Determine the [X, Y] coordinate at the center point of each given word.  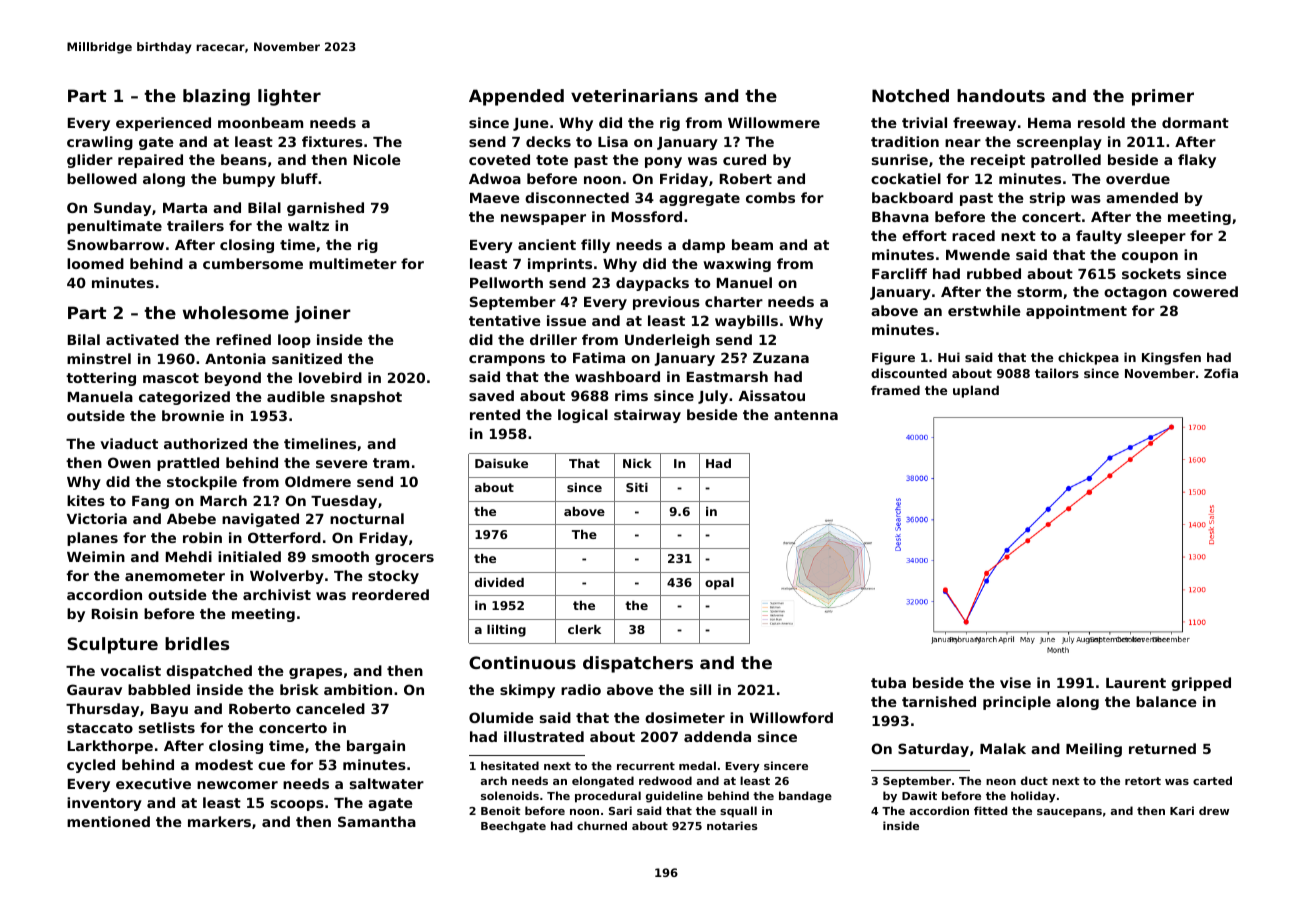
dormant [1195, 122]
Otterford [284, 537]
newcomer [237, 785]
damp [703, 246]
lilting [506, 631]
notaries [732, 825]
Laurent [1136, 683]
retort [1143, 781]
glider [90, 161]
